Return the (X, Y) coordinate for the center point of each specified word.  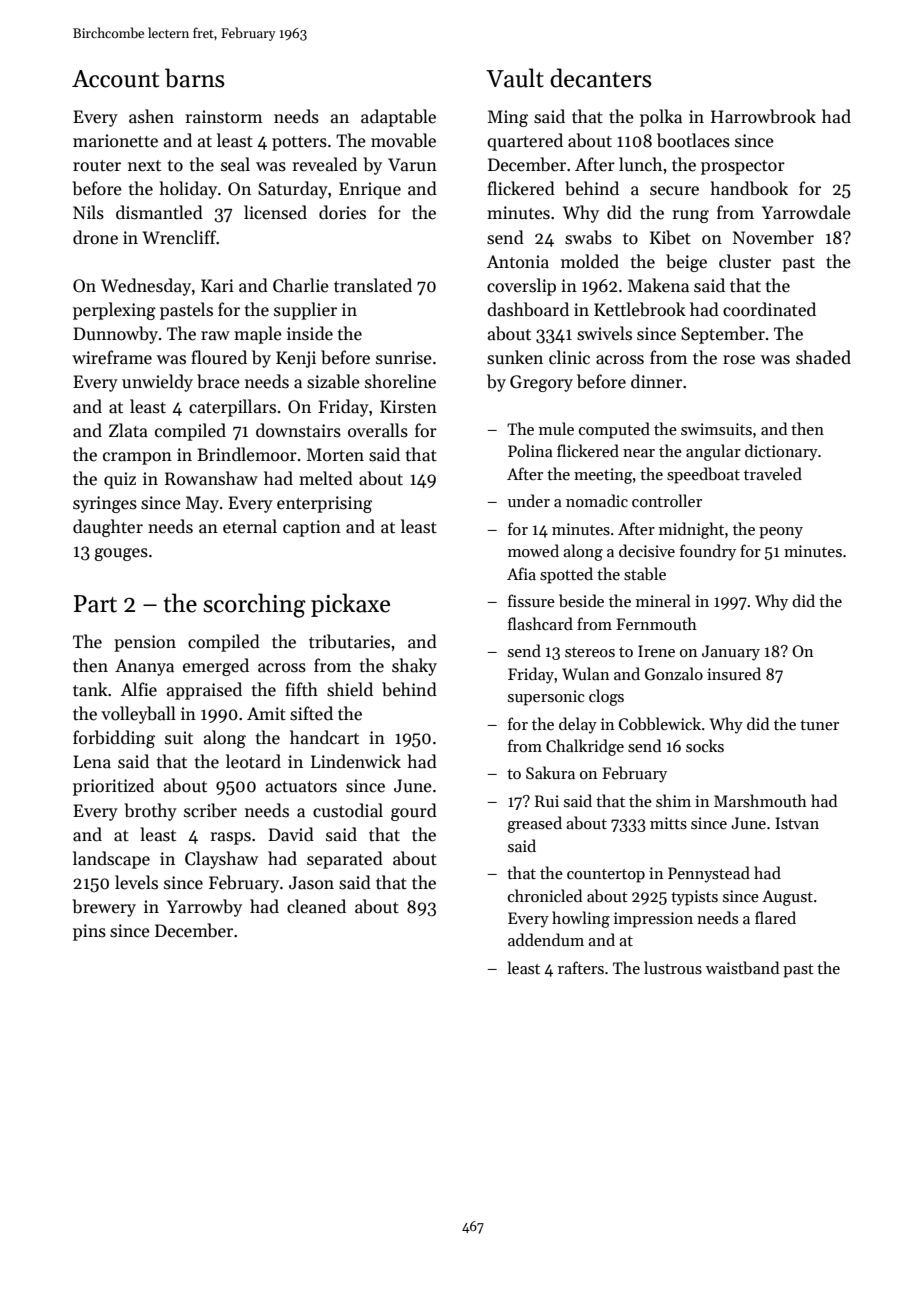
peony (781, 533)
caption (312, 528)
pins (89, 932)
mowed (533, 550)
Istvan (797, 823)
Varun (412, 165)
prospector (743, 167)
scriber (210, 810)
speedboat (703, 475)
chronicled (545, 895)
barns (195, 78)
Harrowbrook (763, 116)
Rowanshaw (211, 478)
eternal (250, 526)
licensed (275, 212)
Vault (515, 78)
